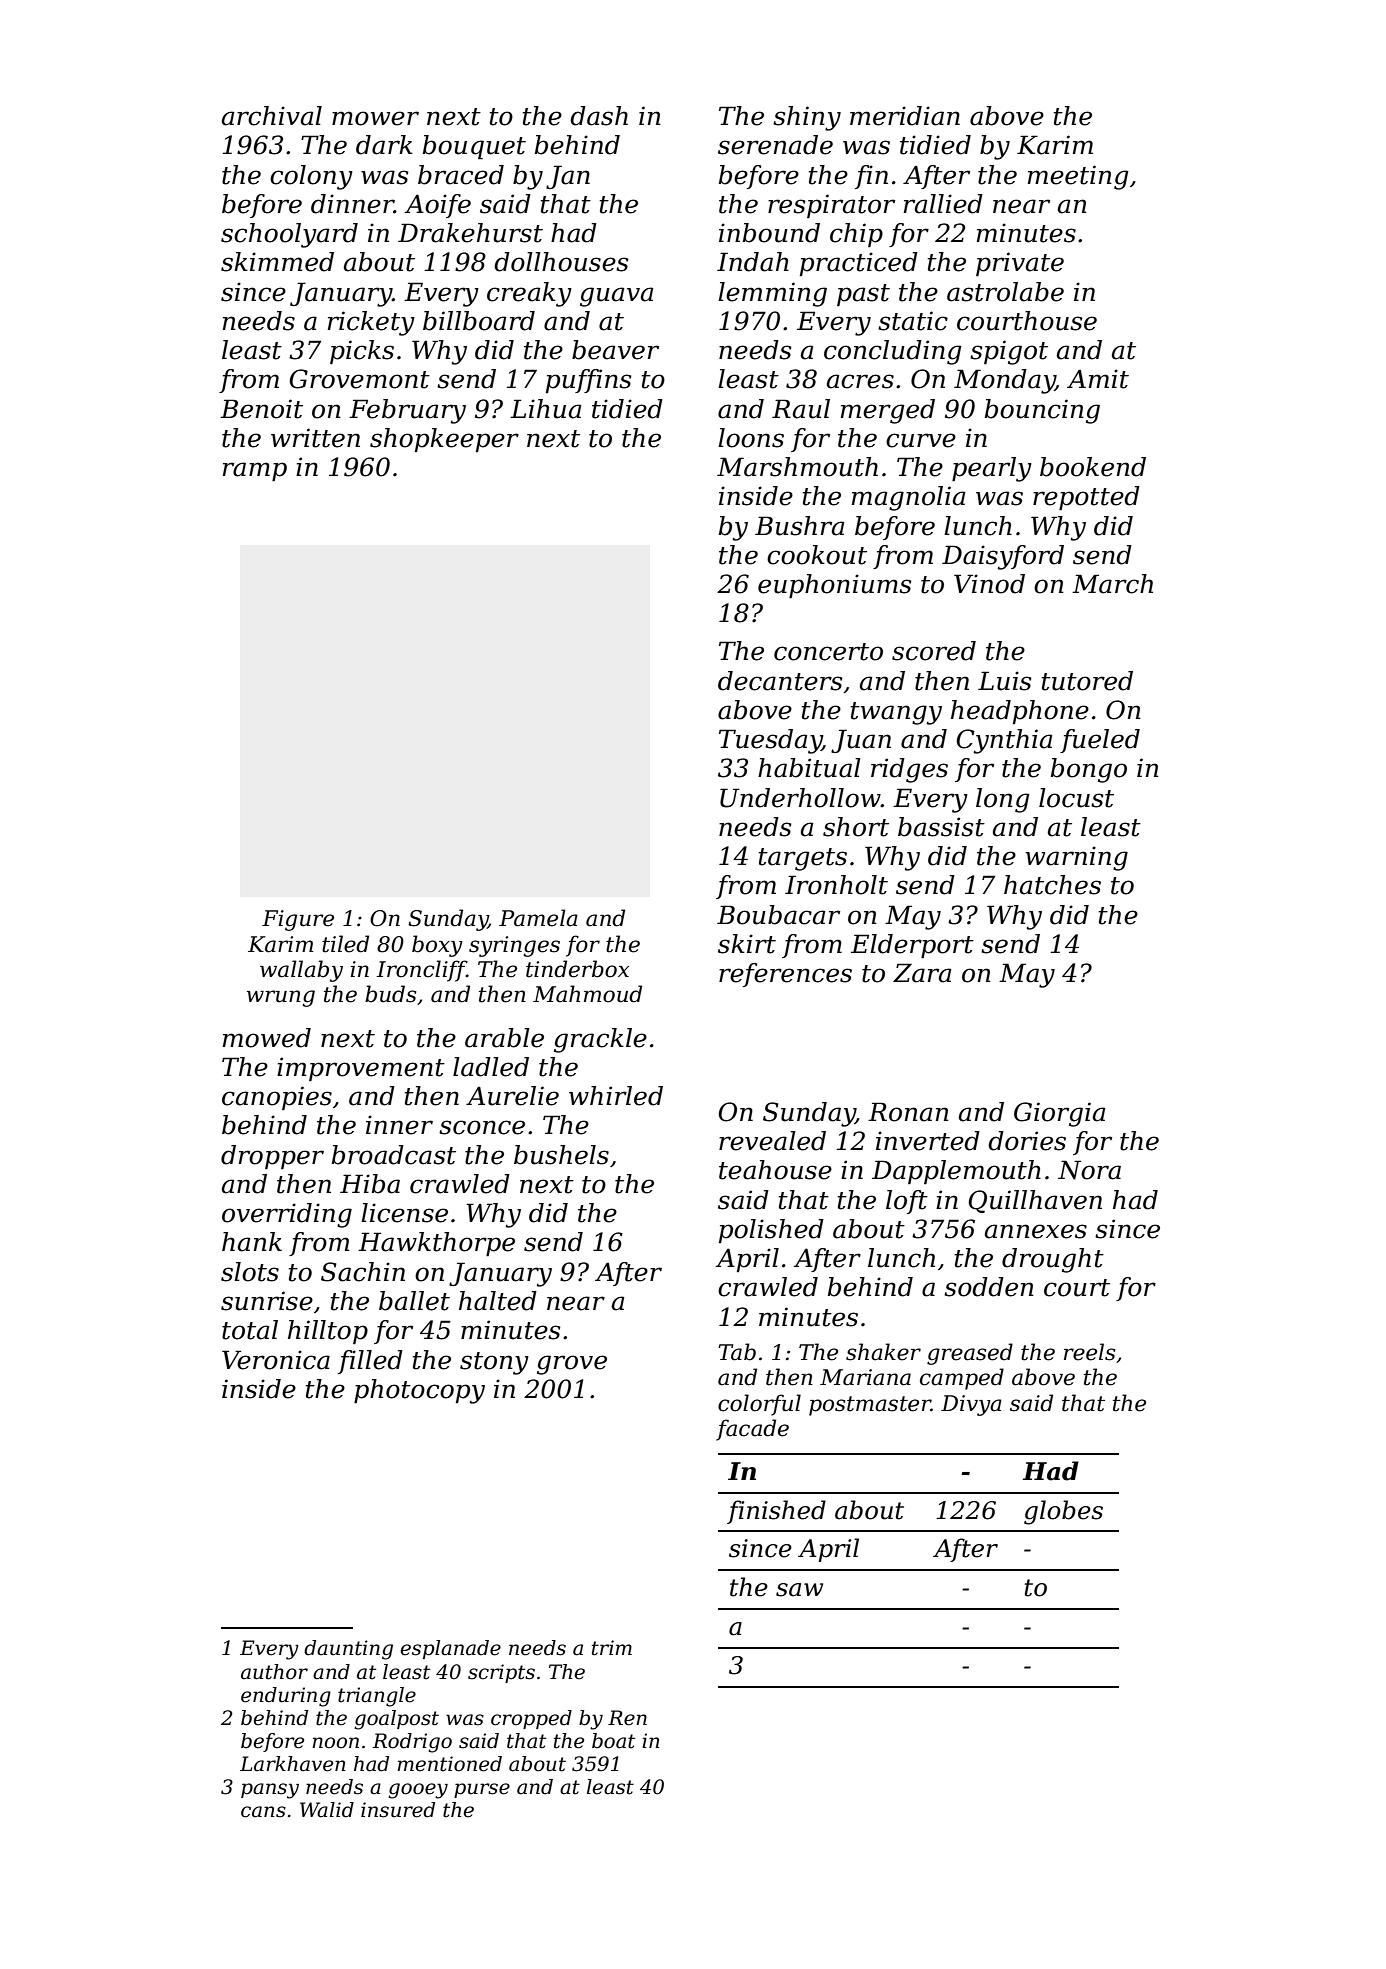 This screenshot has height=1969, width=1386. Describe the element at coordinates (807, 118) in the screenshot. I see `shiny` at that location.
